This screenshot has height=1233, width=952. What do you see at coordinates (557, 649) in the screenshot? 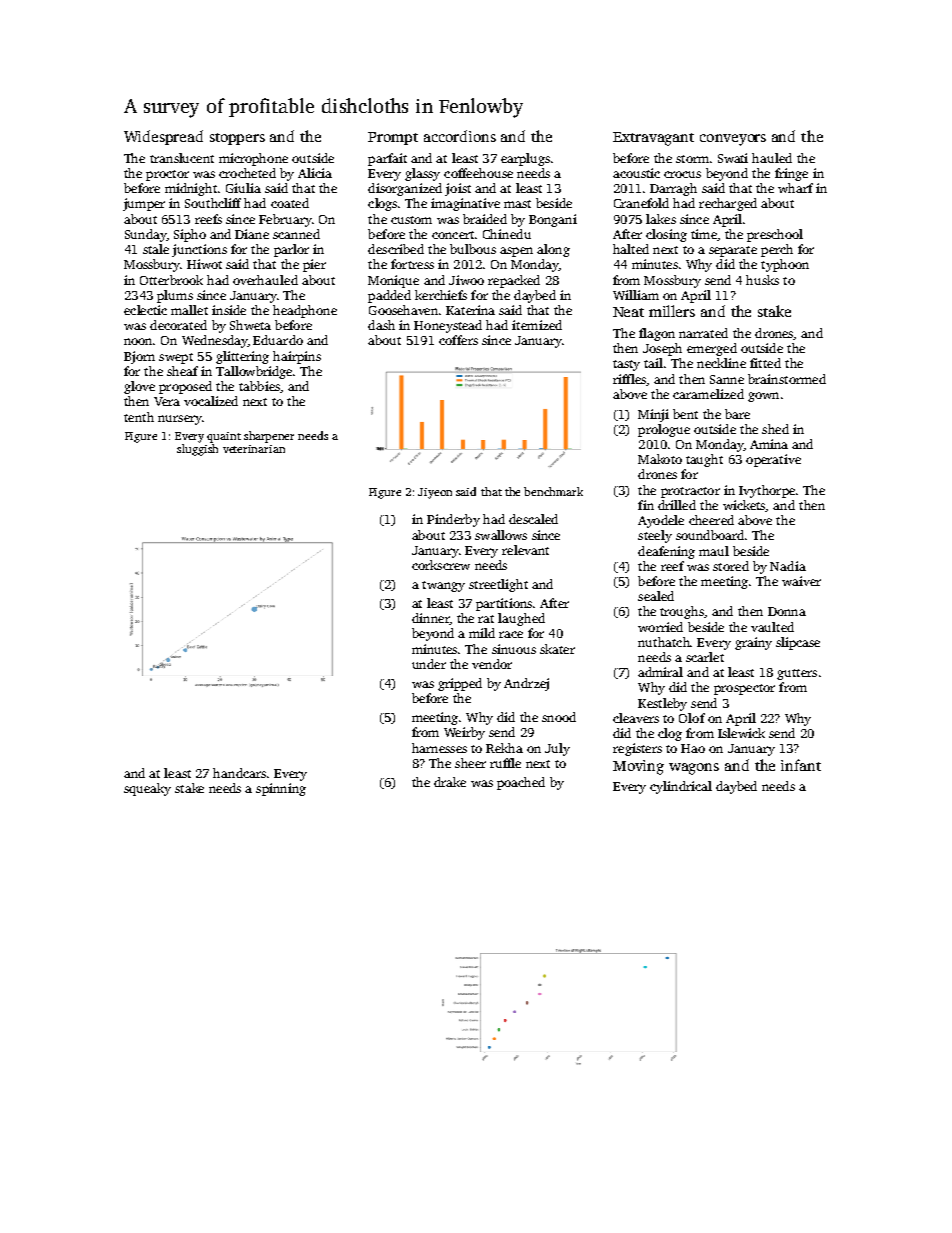
I see `skater` at bounding box center [557, 649].
